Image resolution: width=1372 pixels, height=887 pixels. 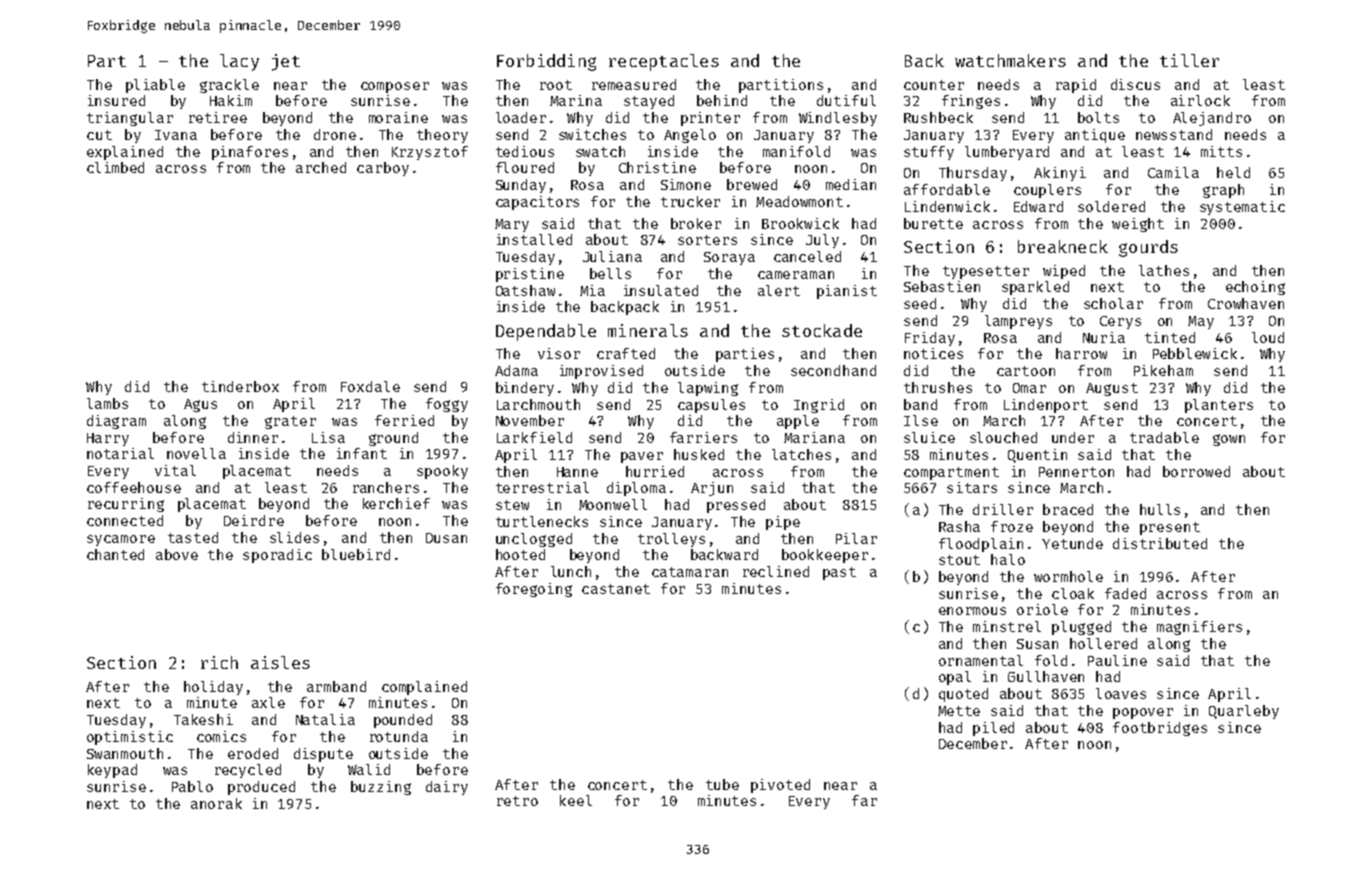 What do you see at coordinates (1189, 60) in the screenshot?
I see `tiller` at bounding box center [1189, 60].
